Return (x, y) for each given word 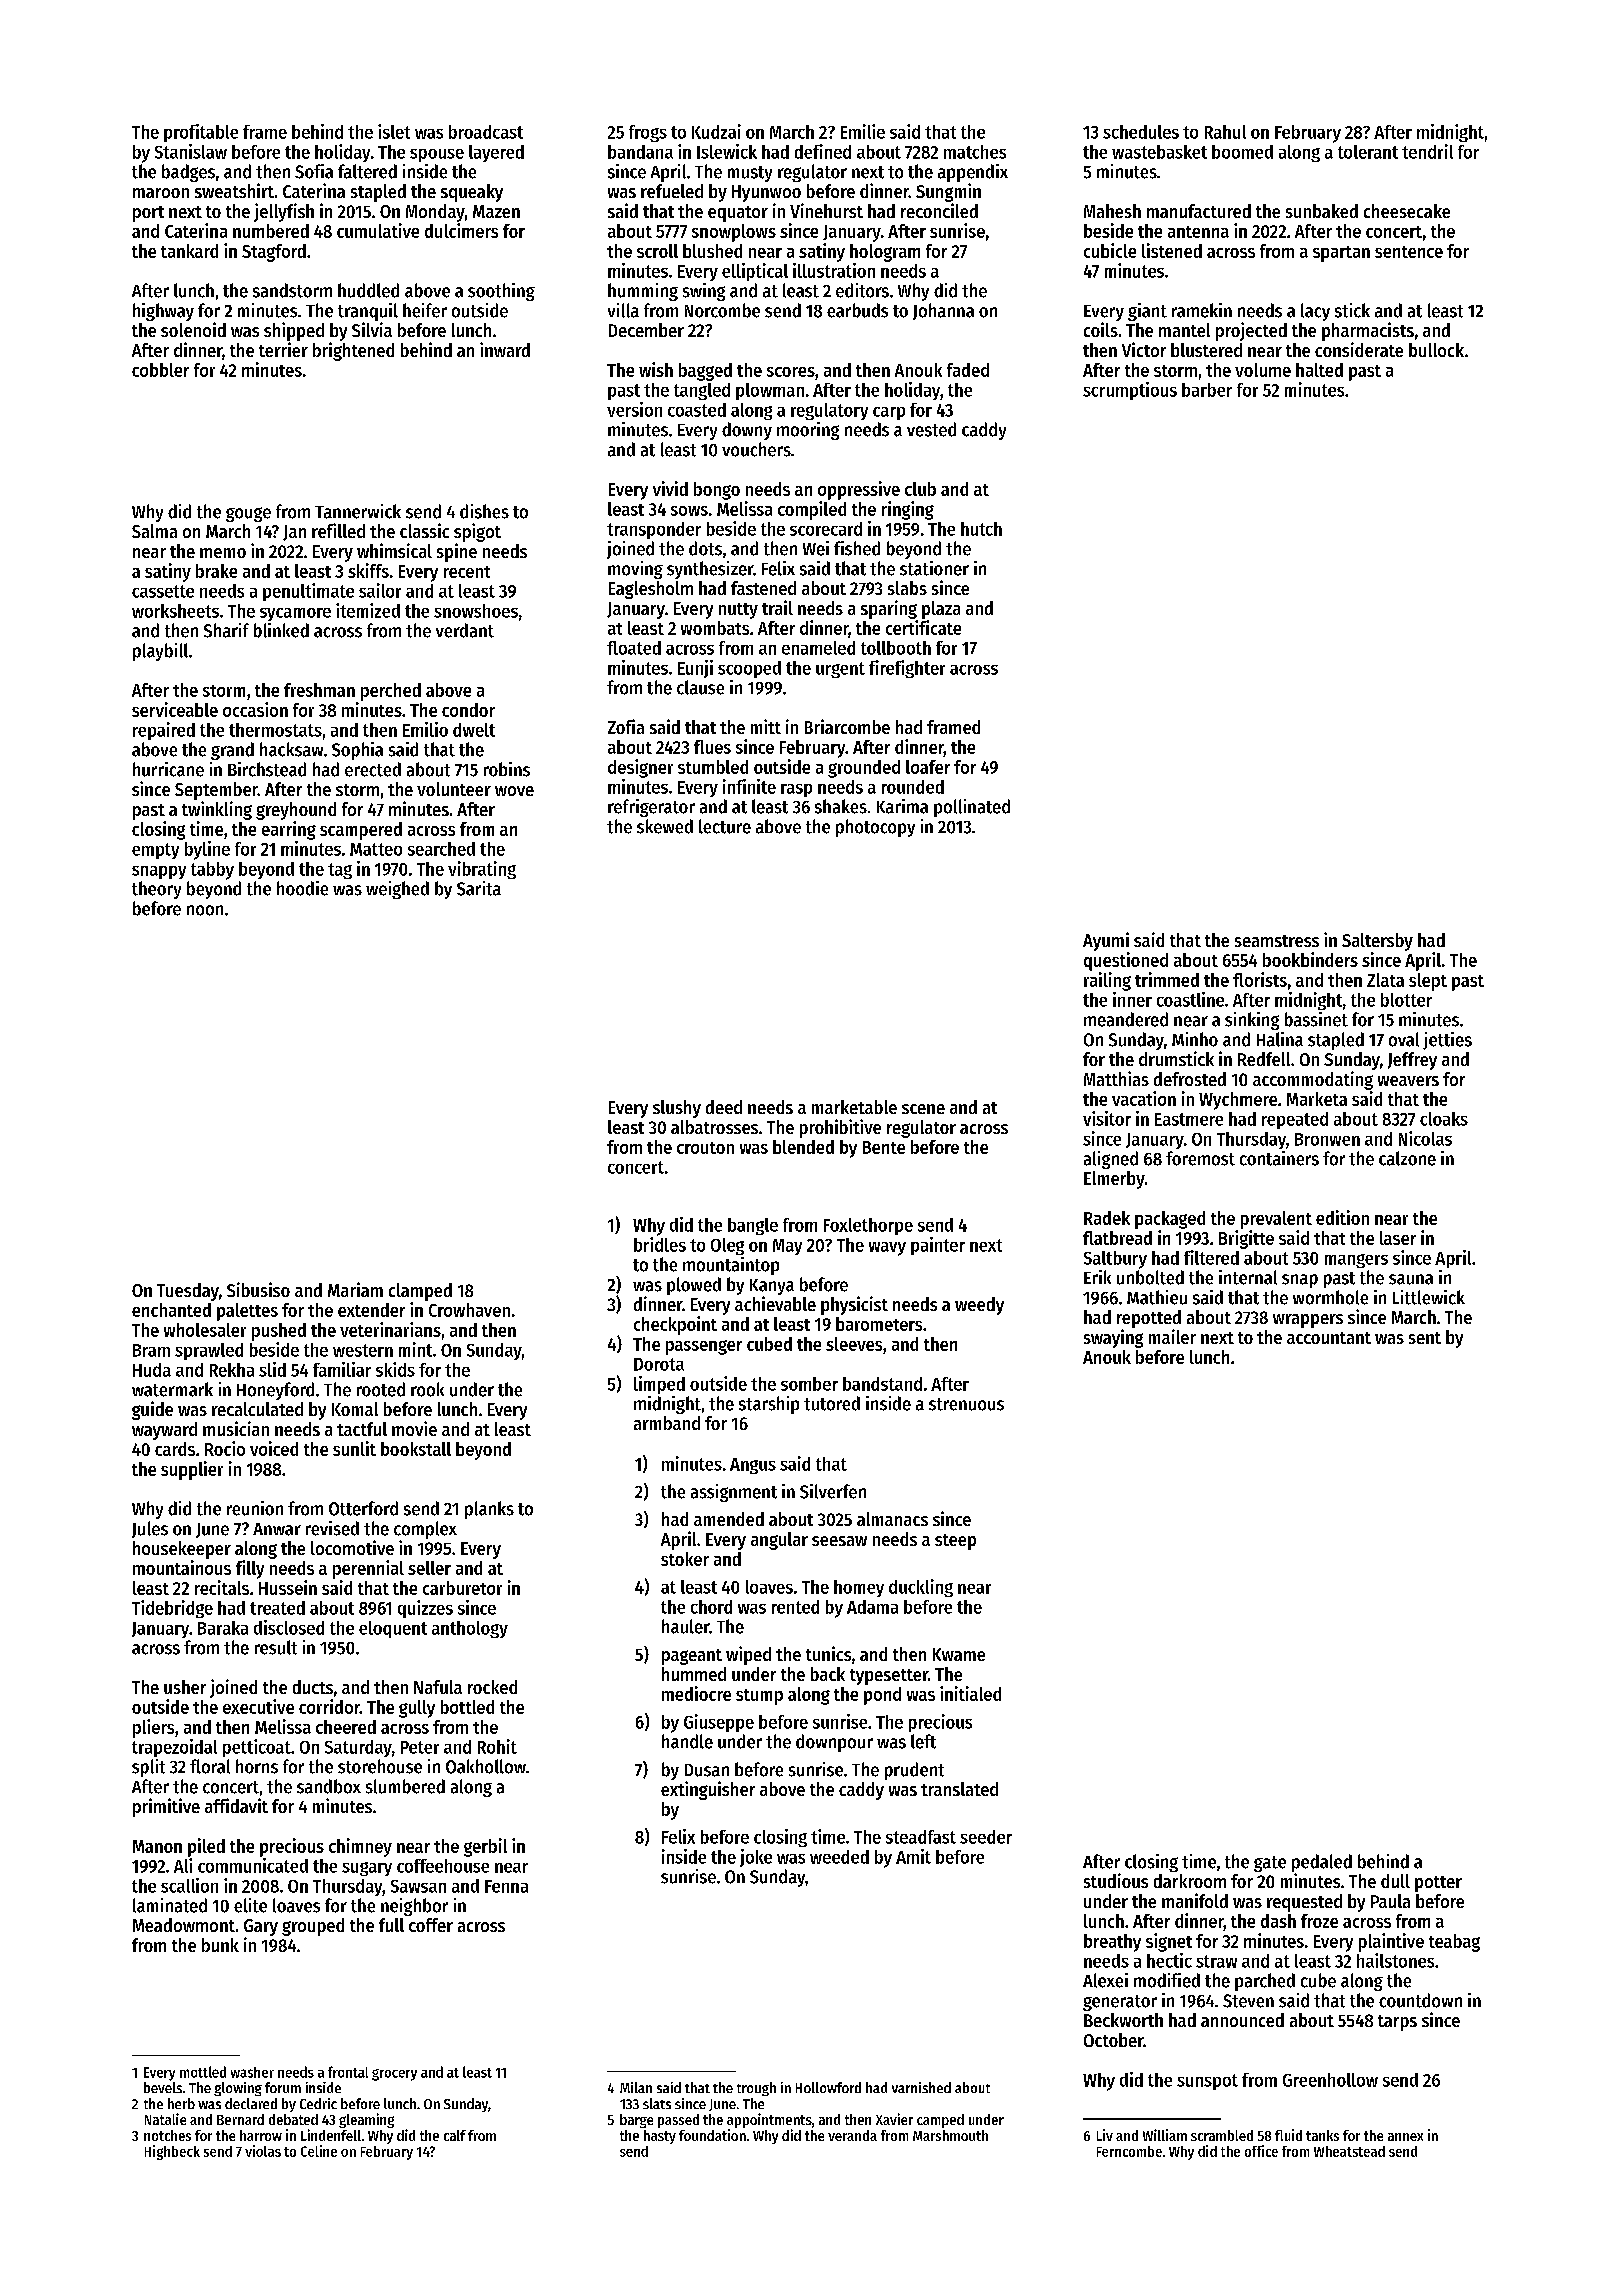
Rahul (1225, 132)
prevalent (1276, 1220)
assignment (734, 1493)
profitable (201, 133)
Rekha (232, 1370)
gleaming (366, 2120)
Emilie (863, 131)
